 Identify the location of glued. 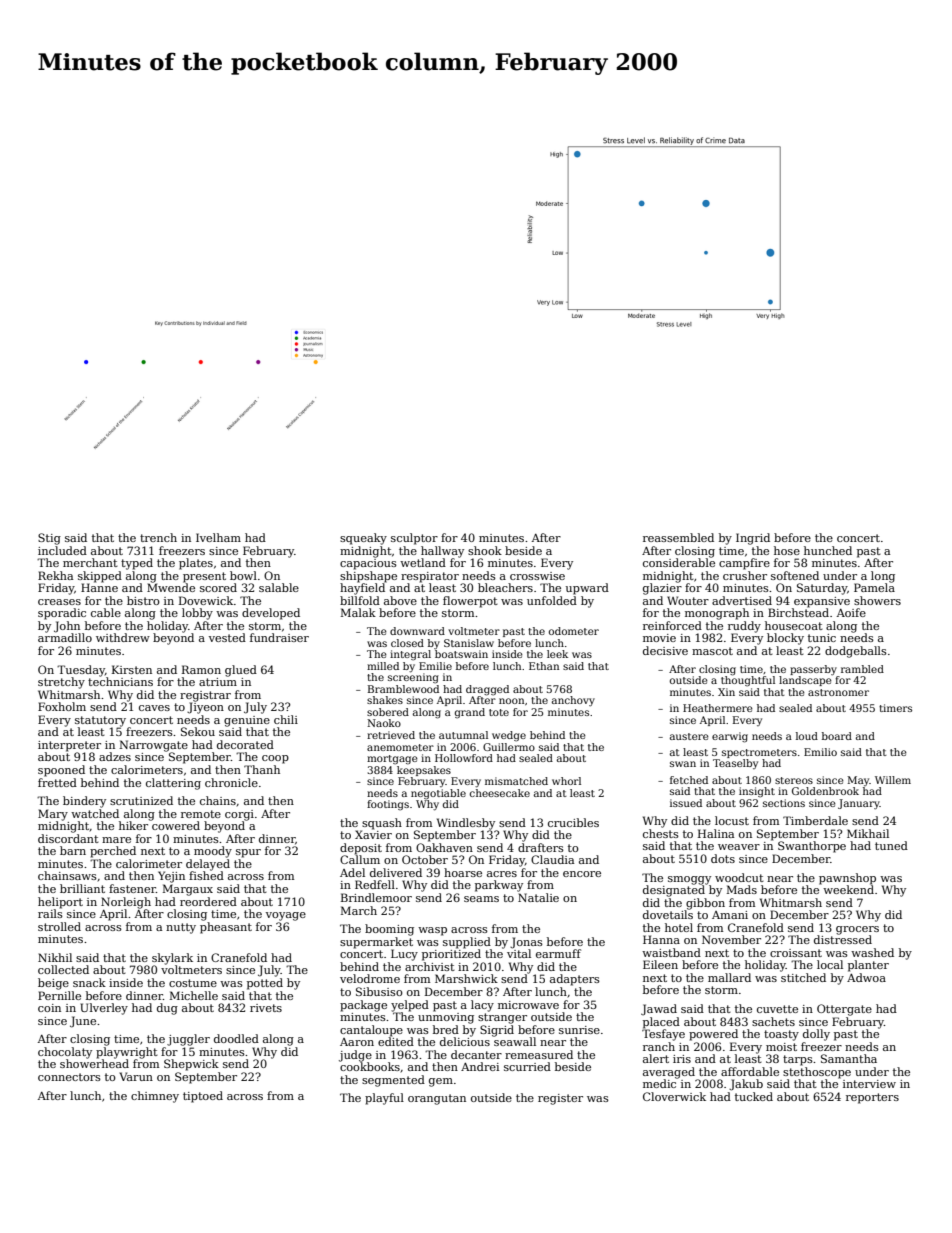
(241, 671).
